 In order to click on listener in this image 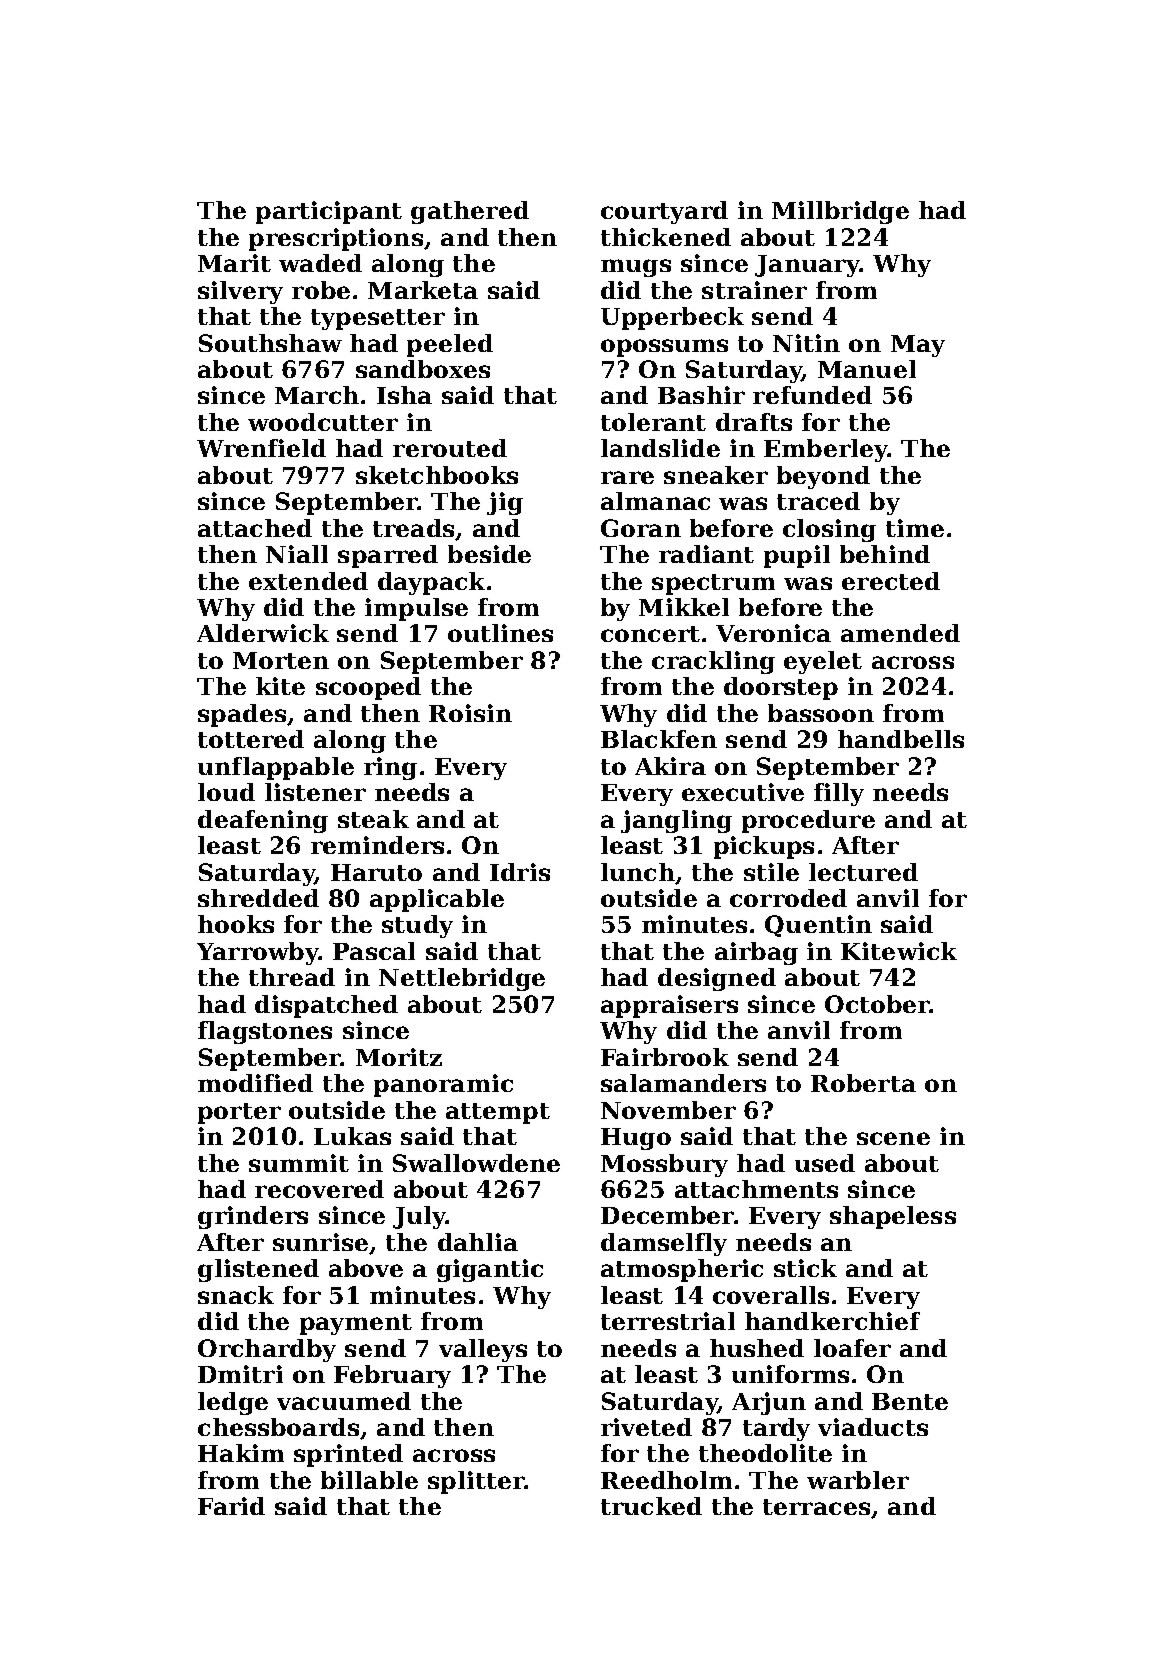, I will do `click(315, 792)`.
